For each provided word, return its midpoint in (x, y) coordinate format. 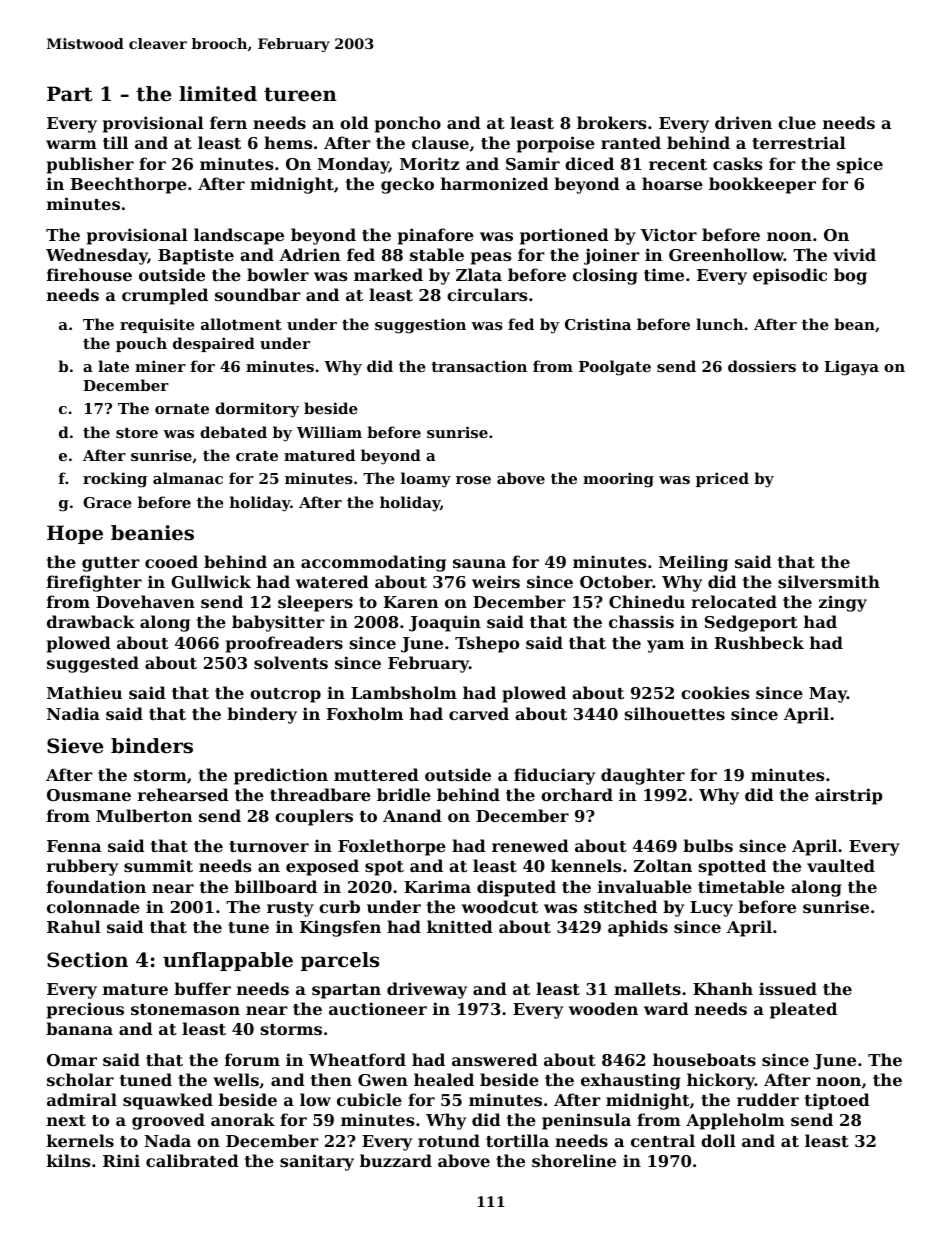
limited (218, 94)
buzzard (396, 1160)
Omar (72, 1060)
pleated (803, 1010)
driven (743, 122)
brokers (611, 122)
